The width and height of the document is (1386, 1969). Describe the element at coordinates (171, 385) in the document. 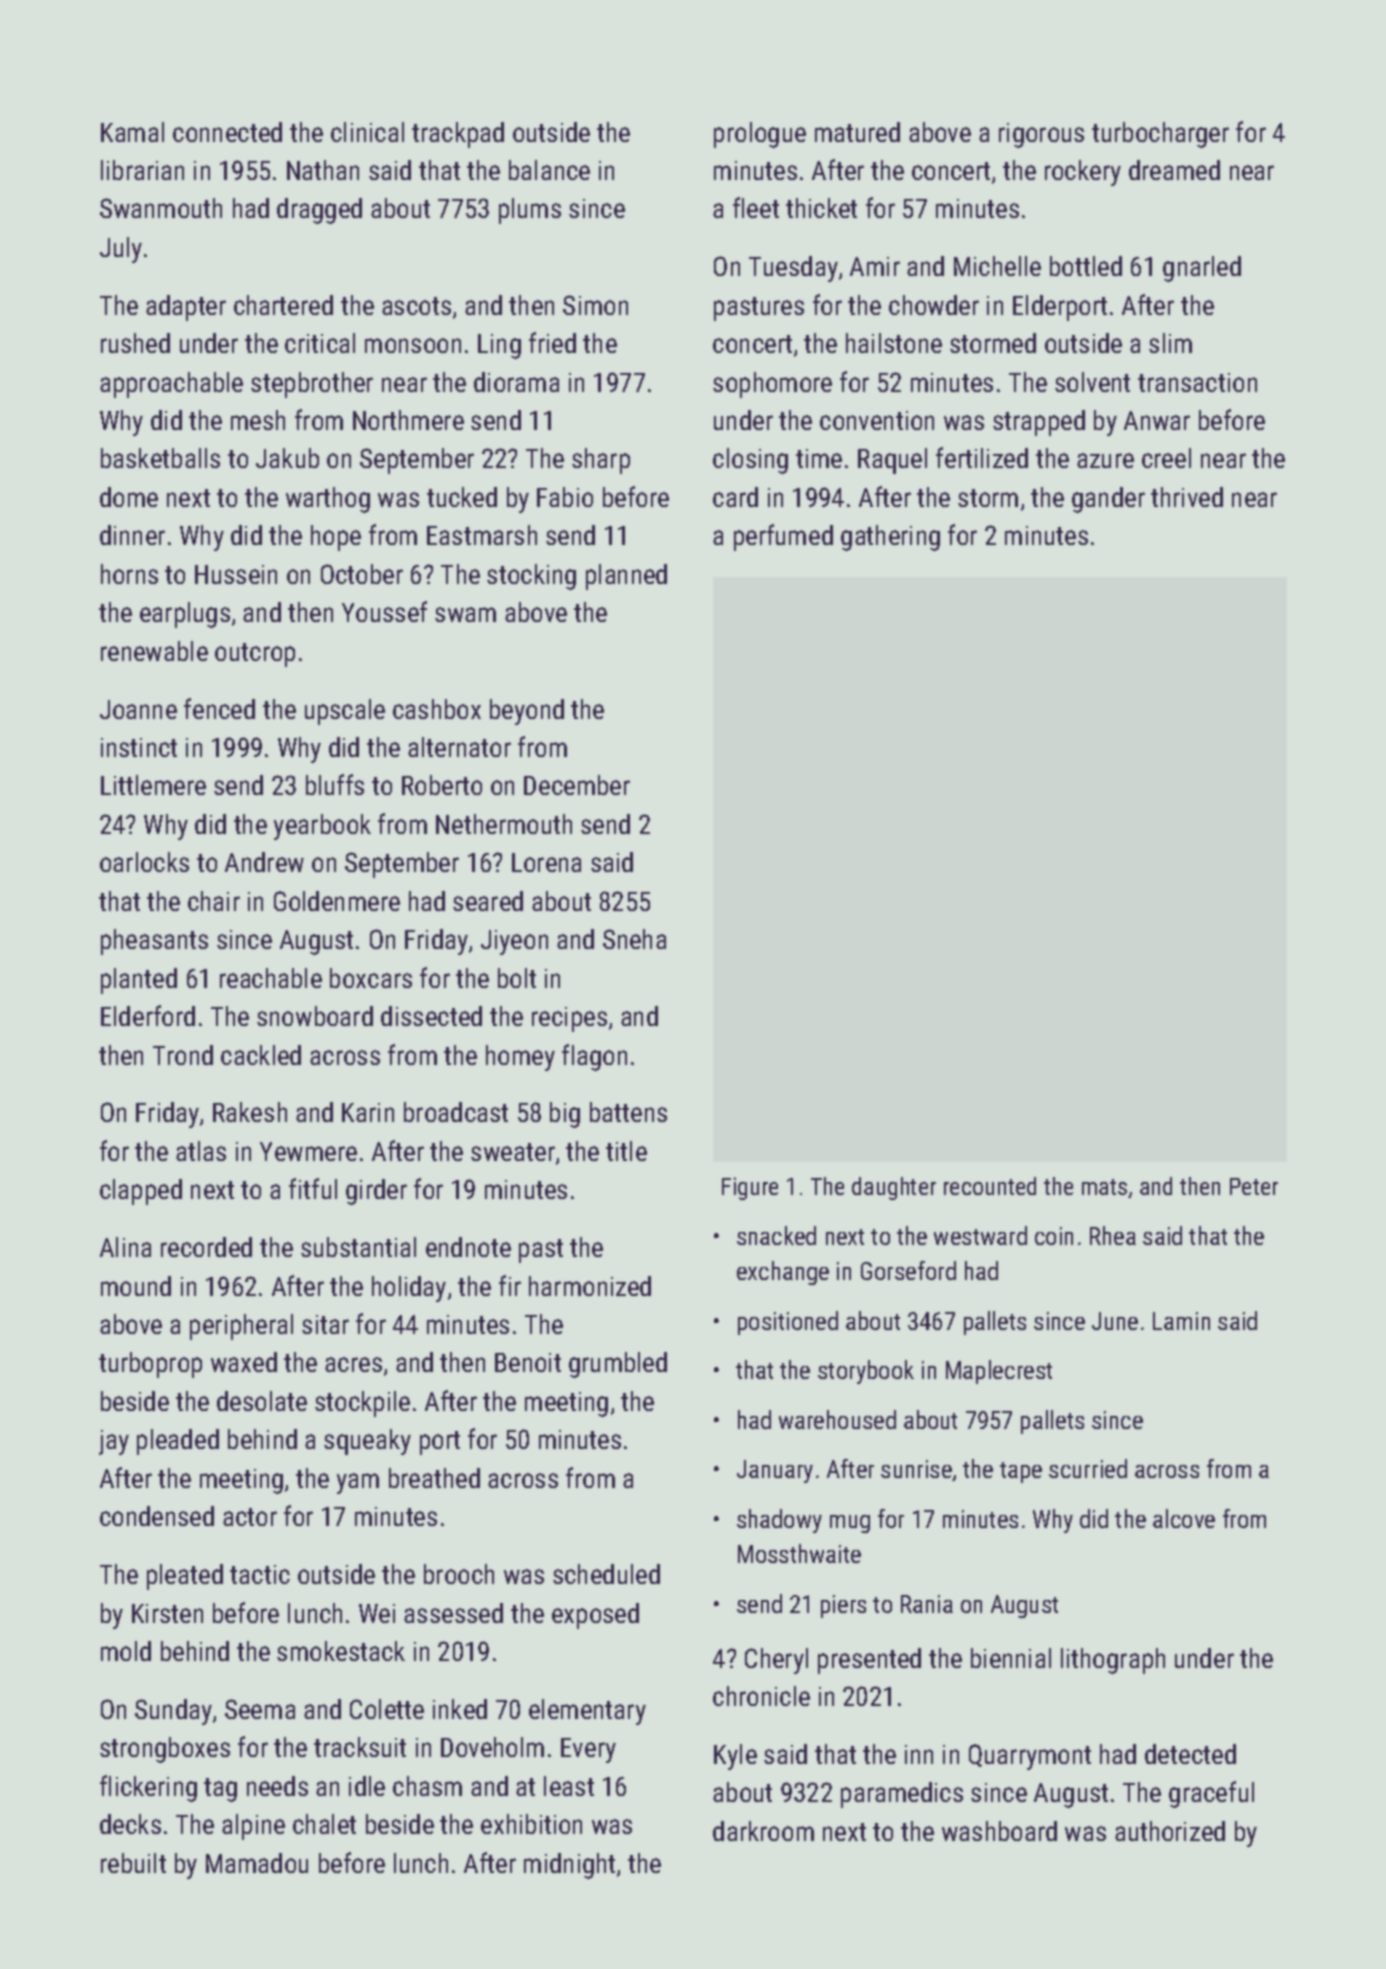

I see `approachable` at that location.
